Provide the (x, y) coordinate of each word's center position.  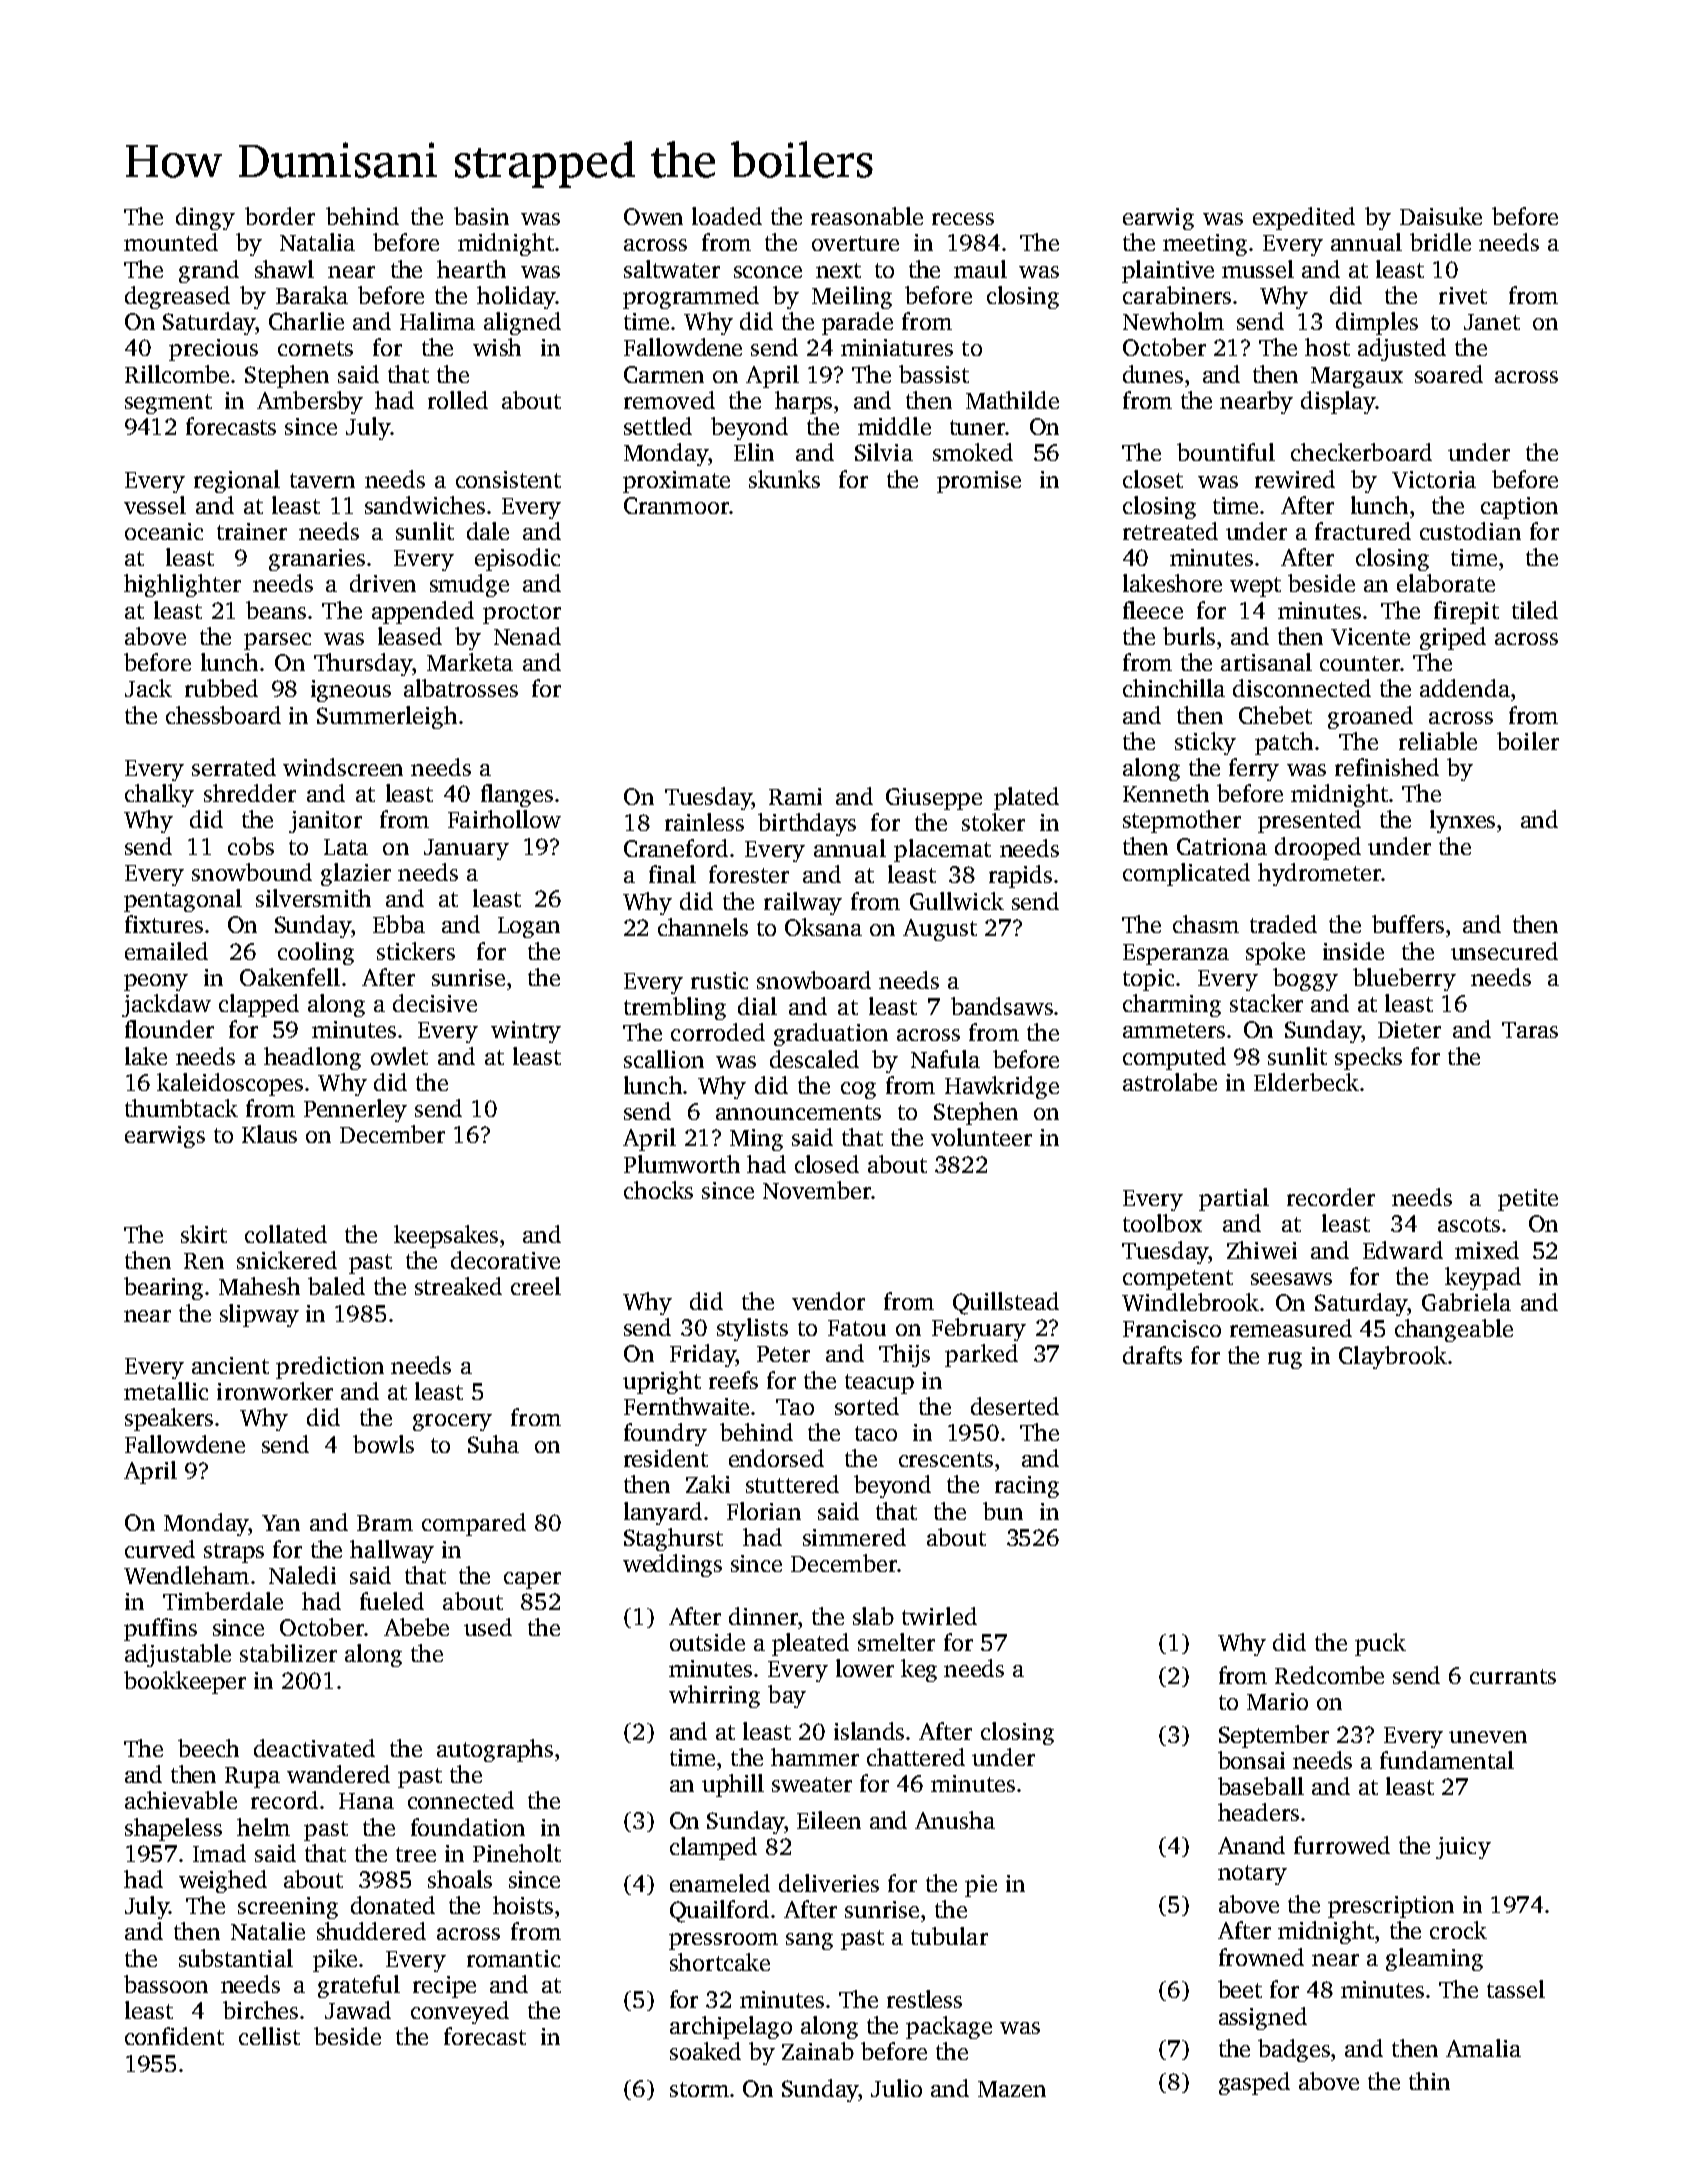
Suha (493, 1444)
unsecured (1504, 951)
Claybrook (1393, 1357)
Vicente (1370, 636)
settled (658, 426)
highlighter (182, 585)
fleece (1153, 610)
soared (1449, 374)
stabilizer (288, 1653)
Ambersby (310, 402)
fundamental (1447, 1760)
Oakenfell (290, 977)
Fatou (857, 1328)
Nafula (945, 1059)
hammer (815, 1757)
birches (260, 2010)
